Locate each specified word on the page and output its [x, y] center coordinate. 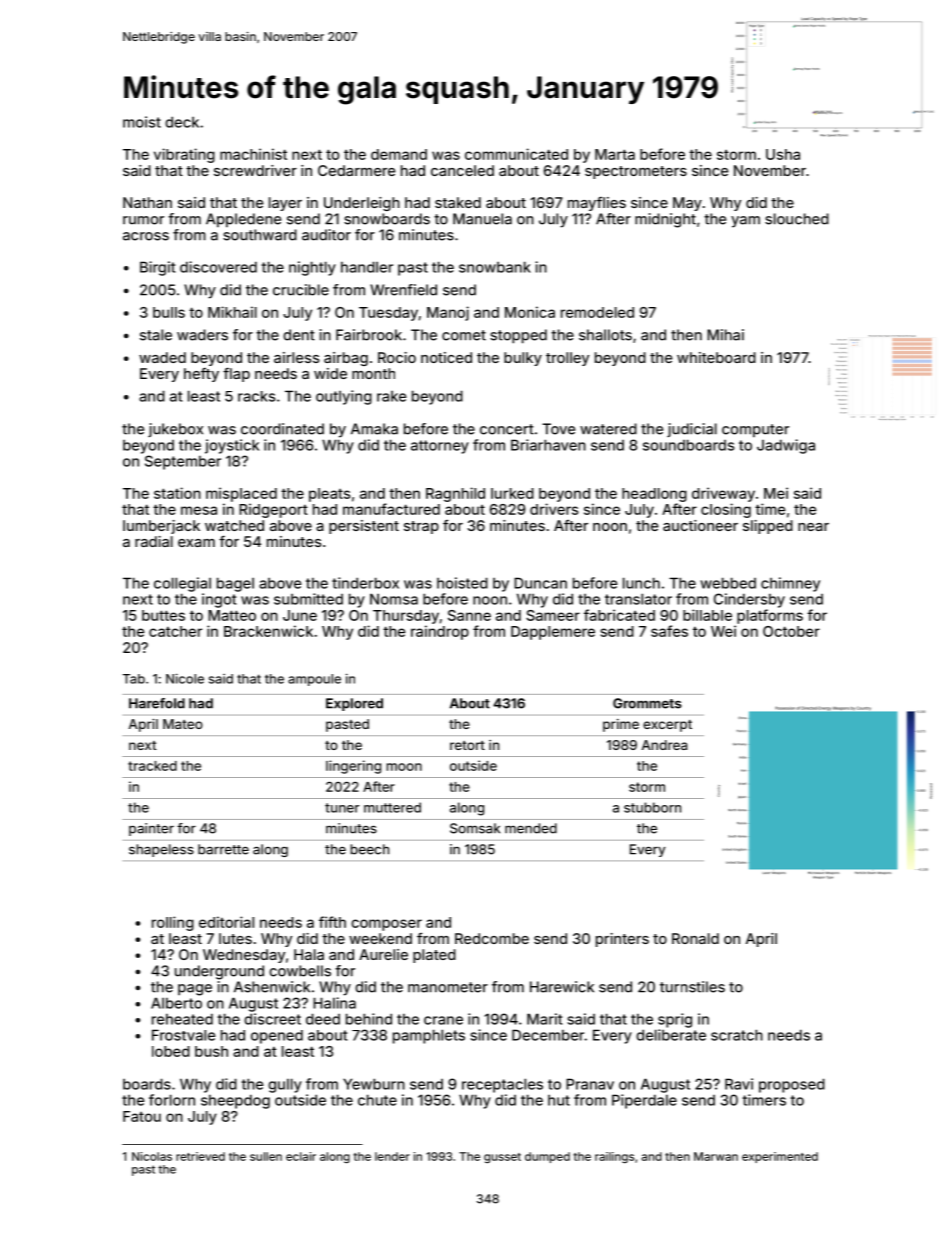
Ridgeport [273, 510]
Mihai [725, 335]
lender [392, 1156]
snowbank [495, 267]
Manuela [482, 219]
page [195, 990]
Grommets [647, 703]
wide [330, 373]
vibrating [184, 155]
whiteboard [716, 357]
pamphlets [429, 1036]
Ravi [739, 1084]
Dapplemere [553, 633]
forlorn [172, 1100]
